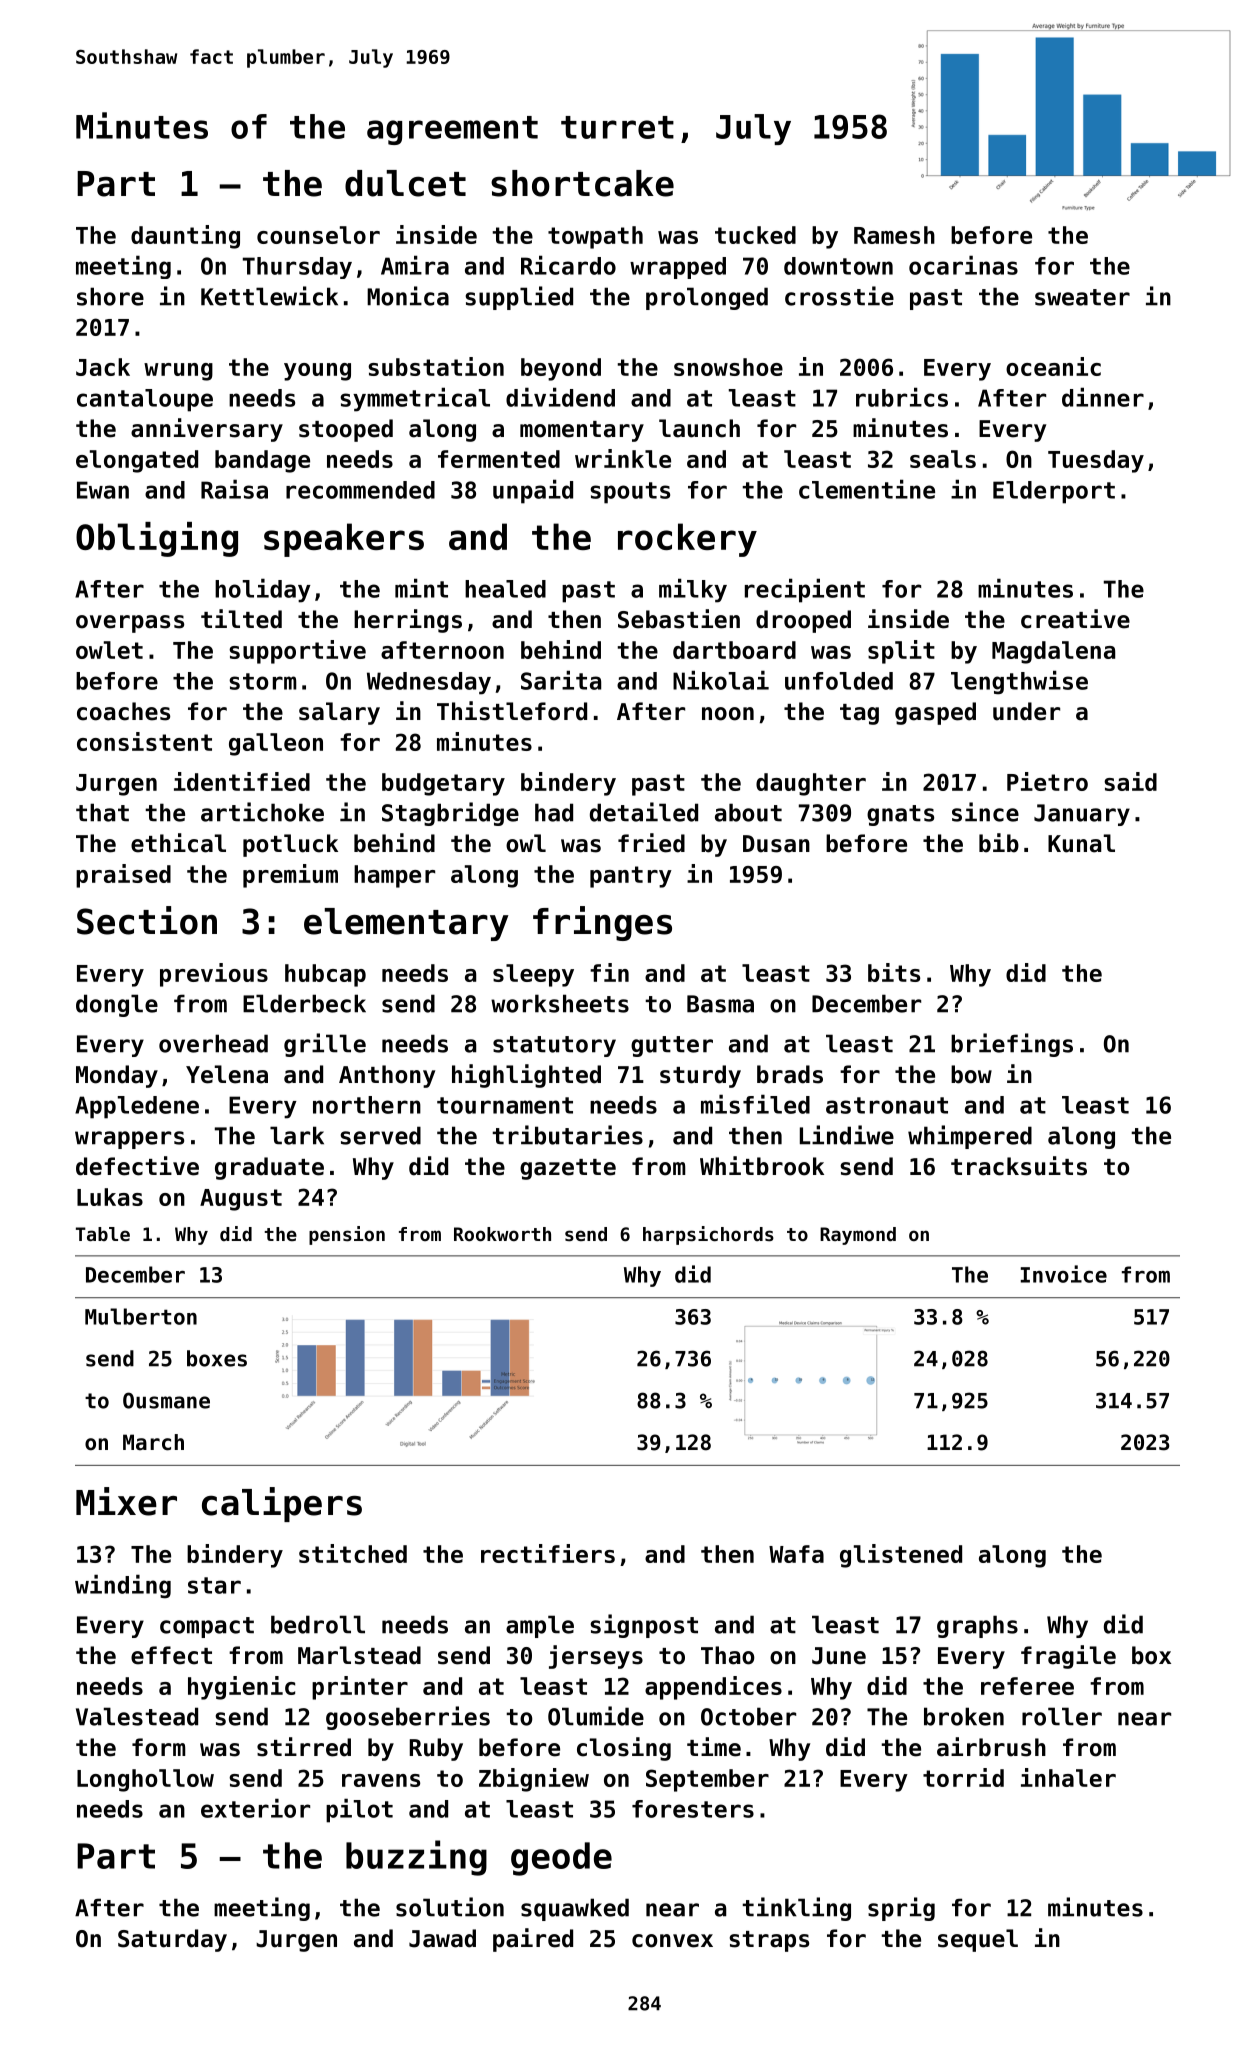 The image size is (1255, 2067). What do you see at coordinates (708, 1235) in the screenshot?
I see `harpsichords` at bounding box center [708, 1235].
